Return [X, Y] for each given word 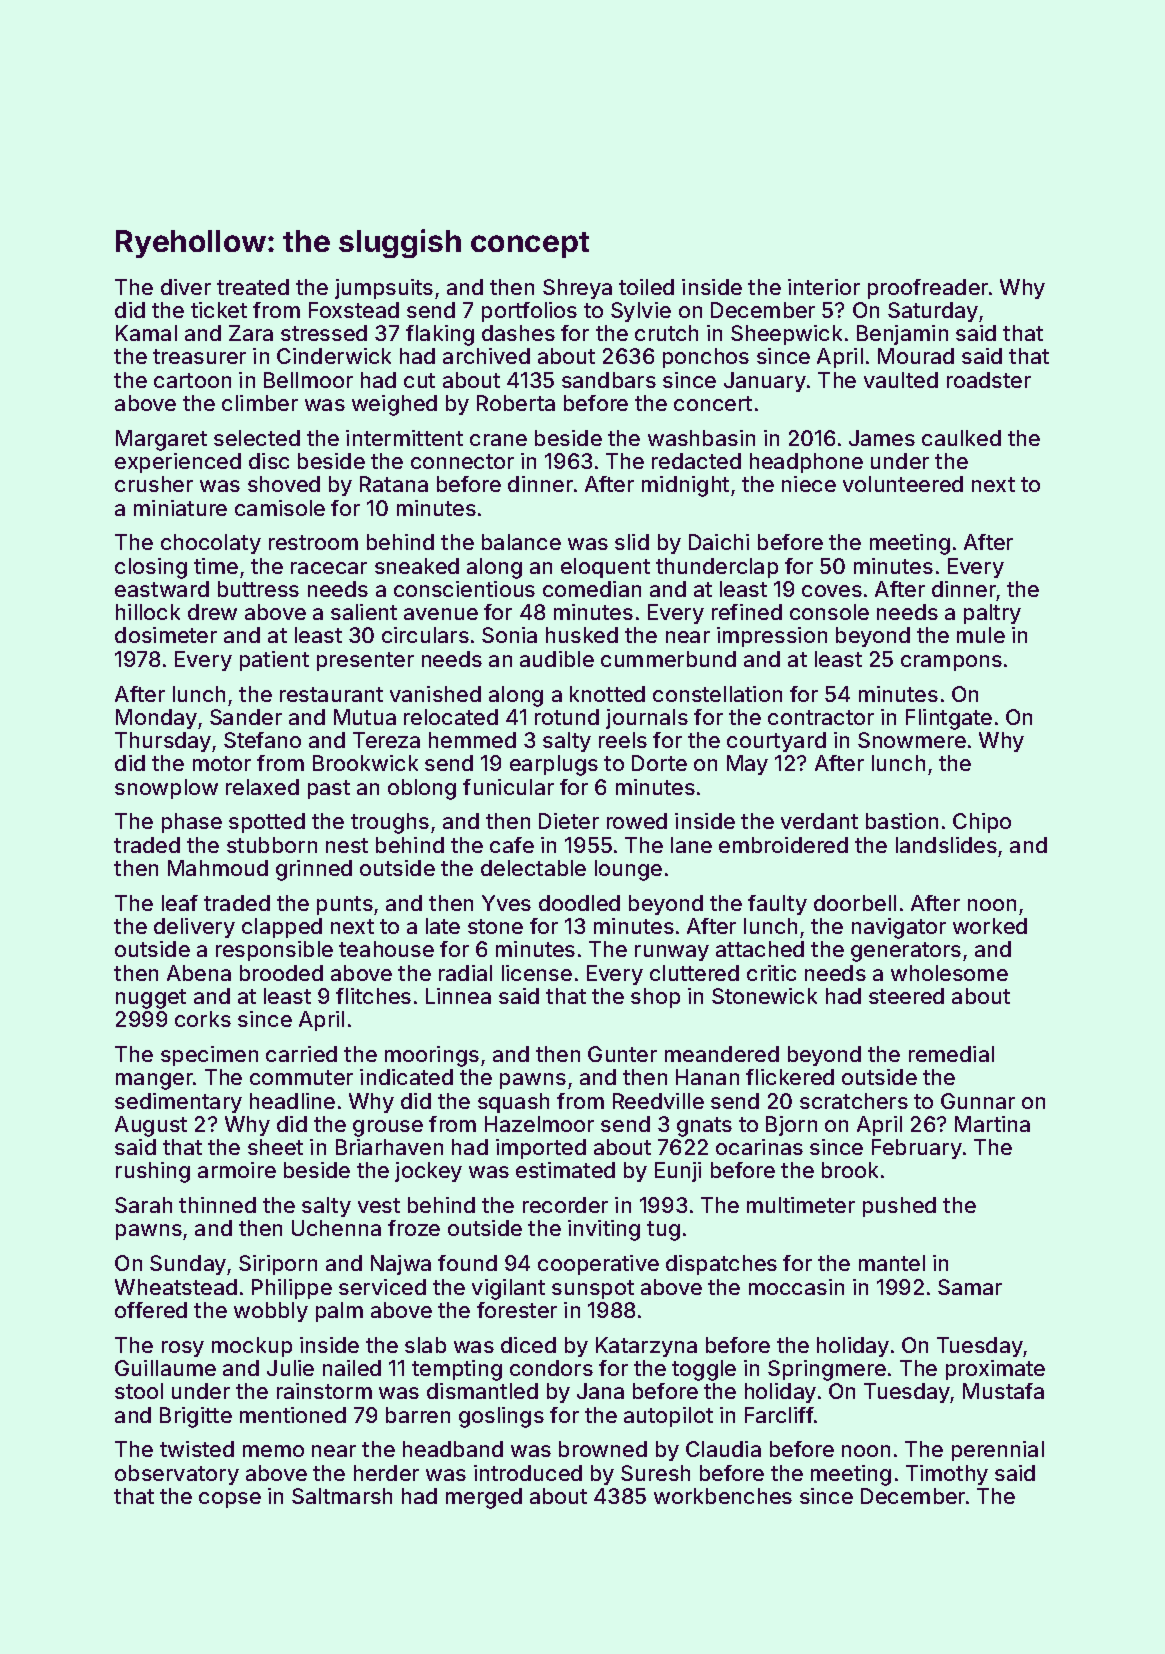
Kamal [146, 333]
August [151, 1126]
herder [386, 1473]
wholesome [949, 973]
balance [521, 542]
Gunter [622, 1054]
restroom [313, 542]
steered [906, 996]
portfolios [529, 312]
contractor [821, 717]
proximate [995, 1370]
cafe [512, 845]
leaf [180, 903]
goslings [501, 1417]
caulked [961, 438]
